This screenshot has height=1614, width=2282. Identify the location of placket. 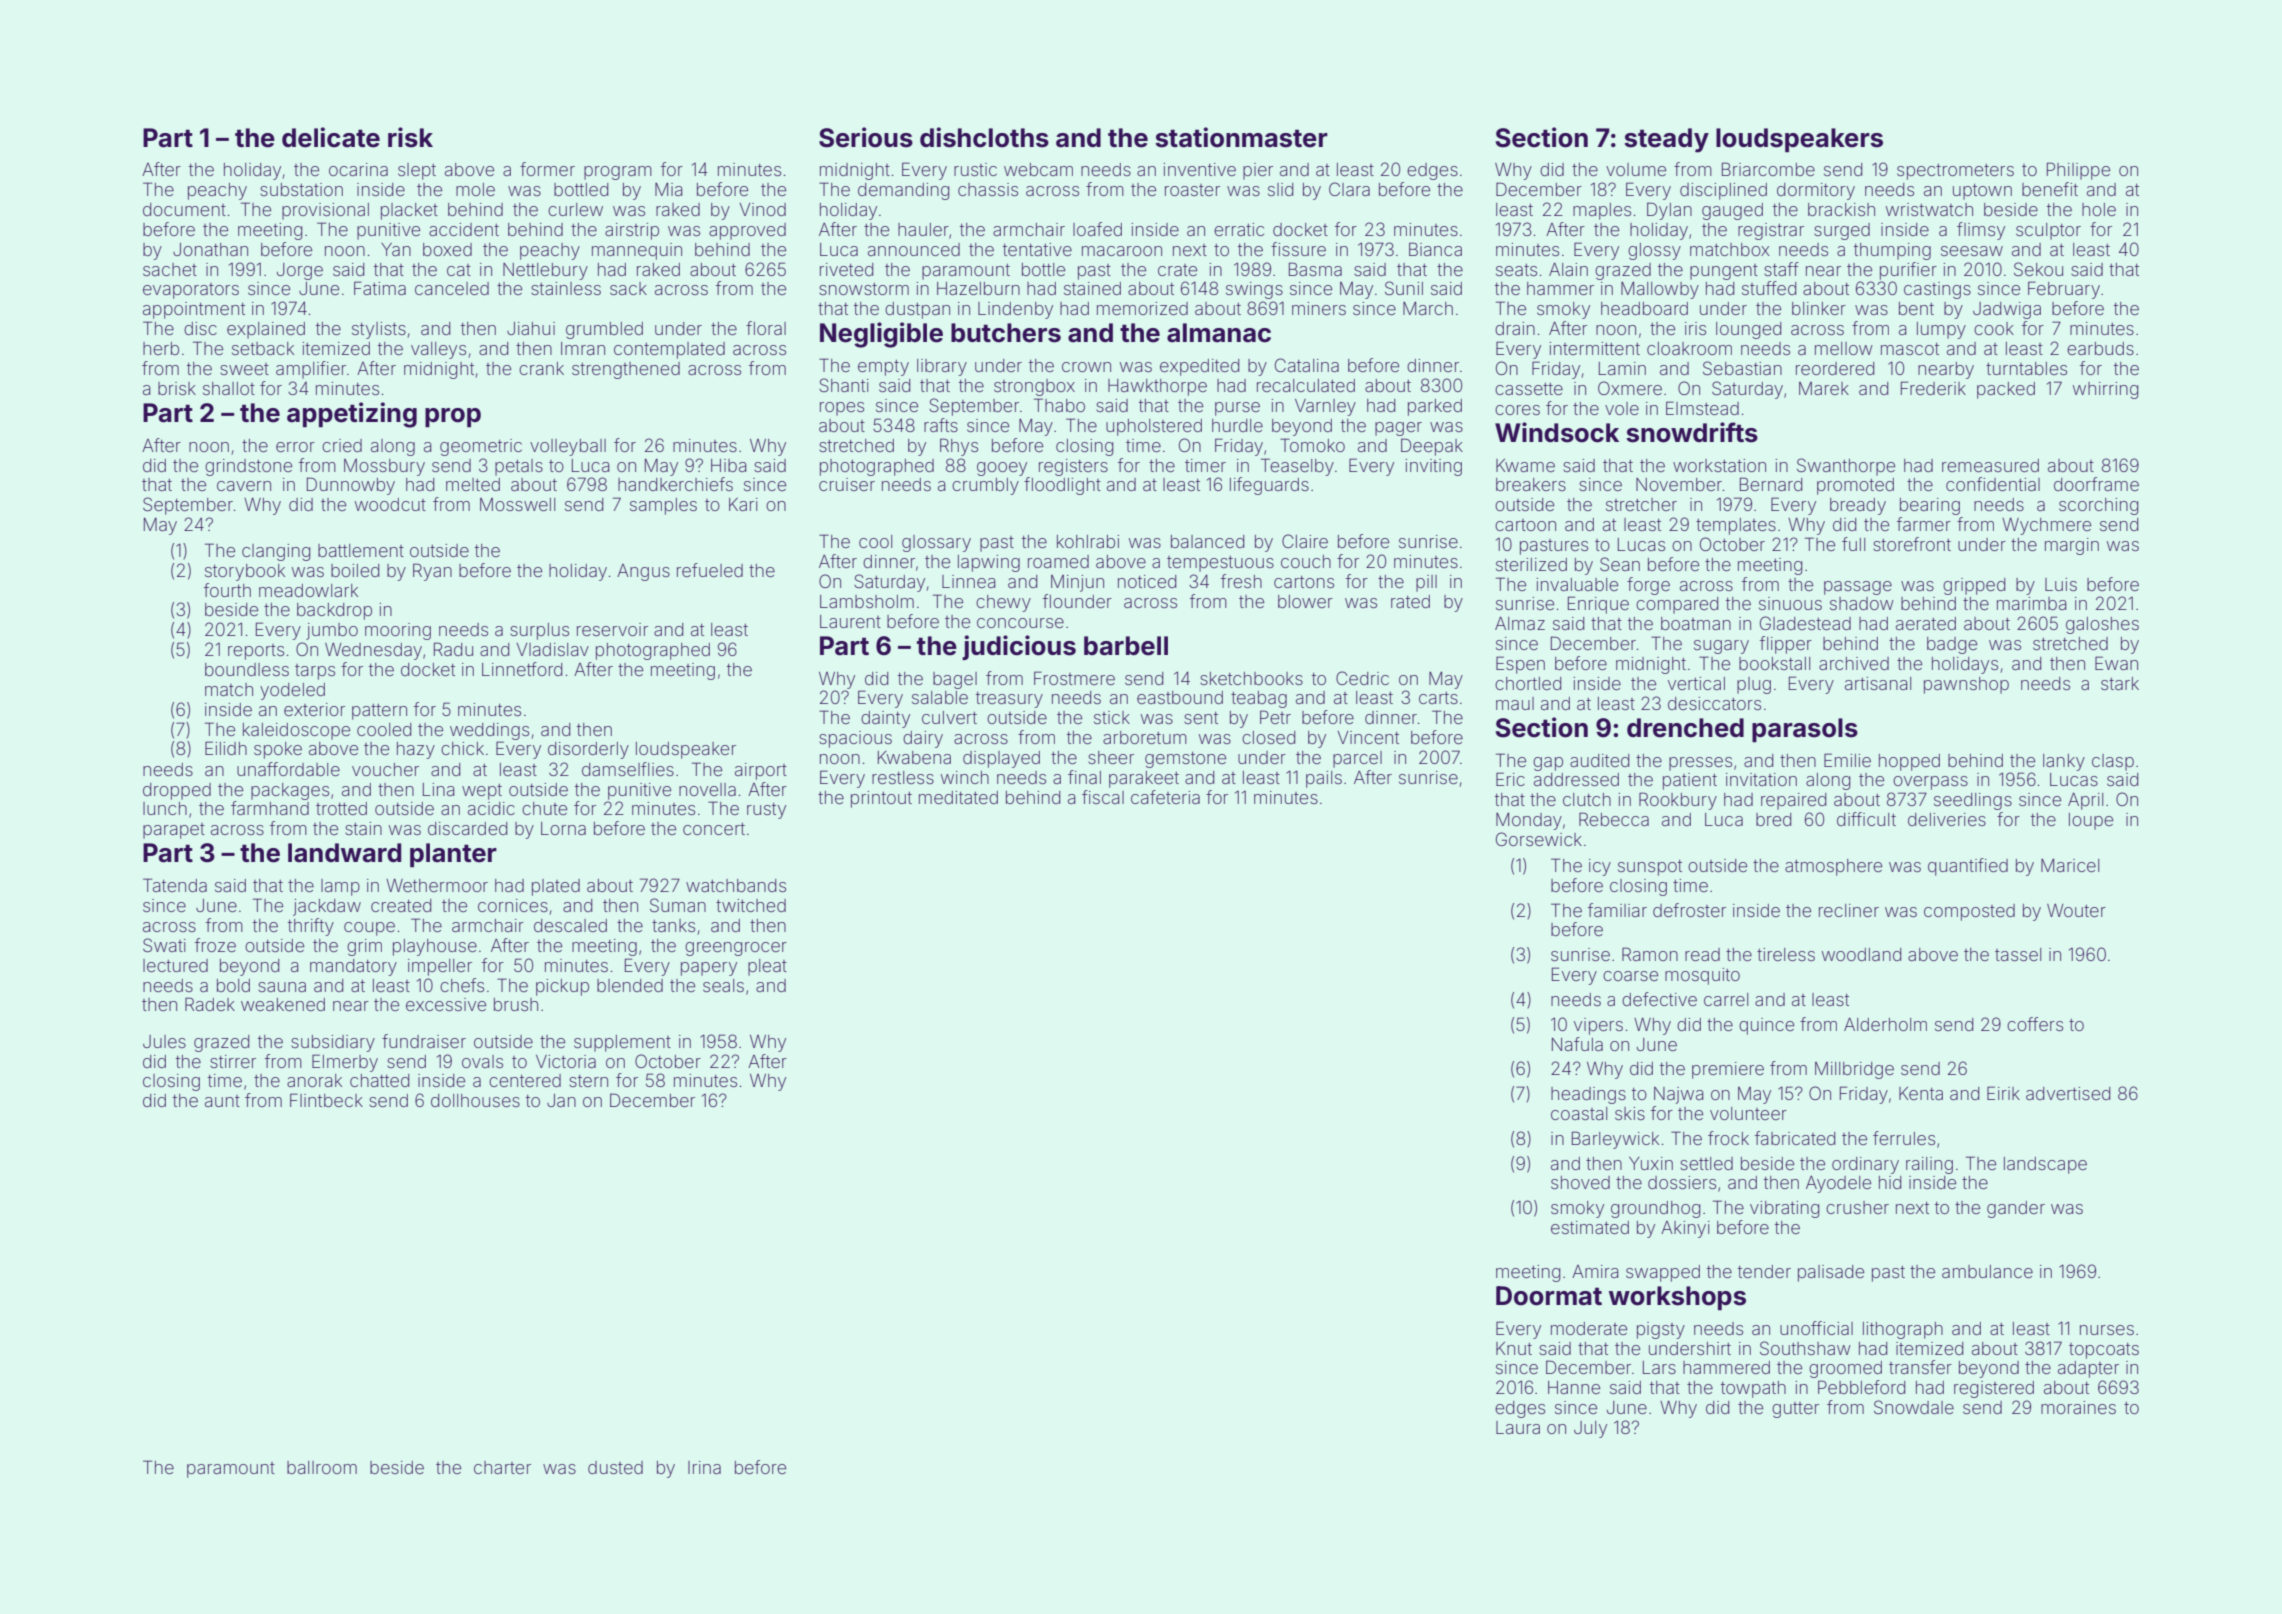
(409, 211).
